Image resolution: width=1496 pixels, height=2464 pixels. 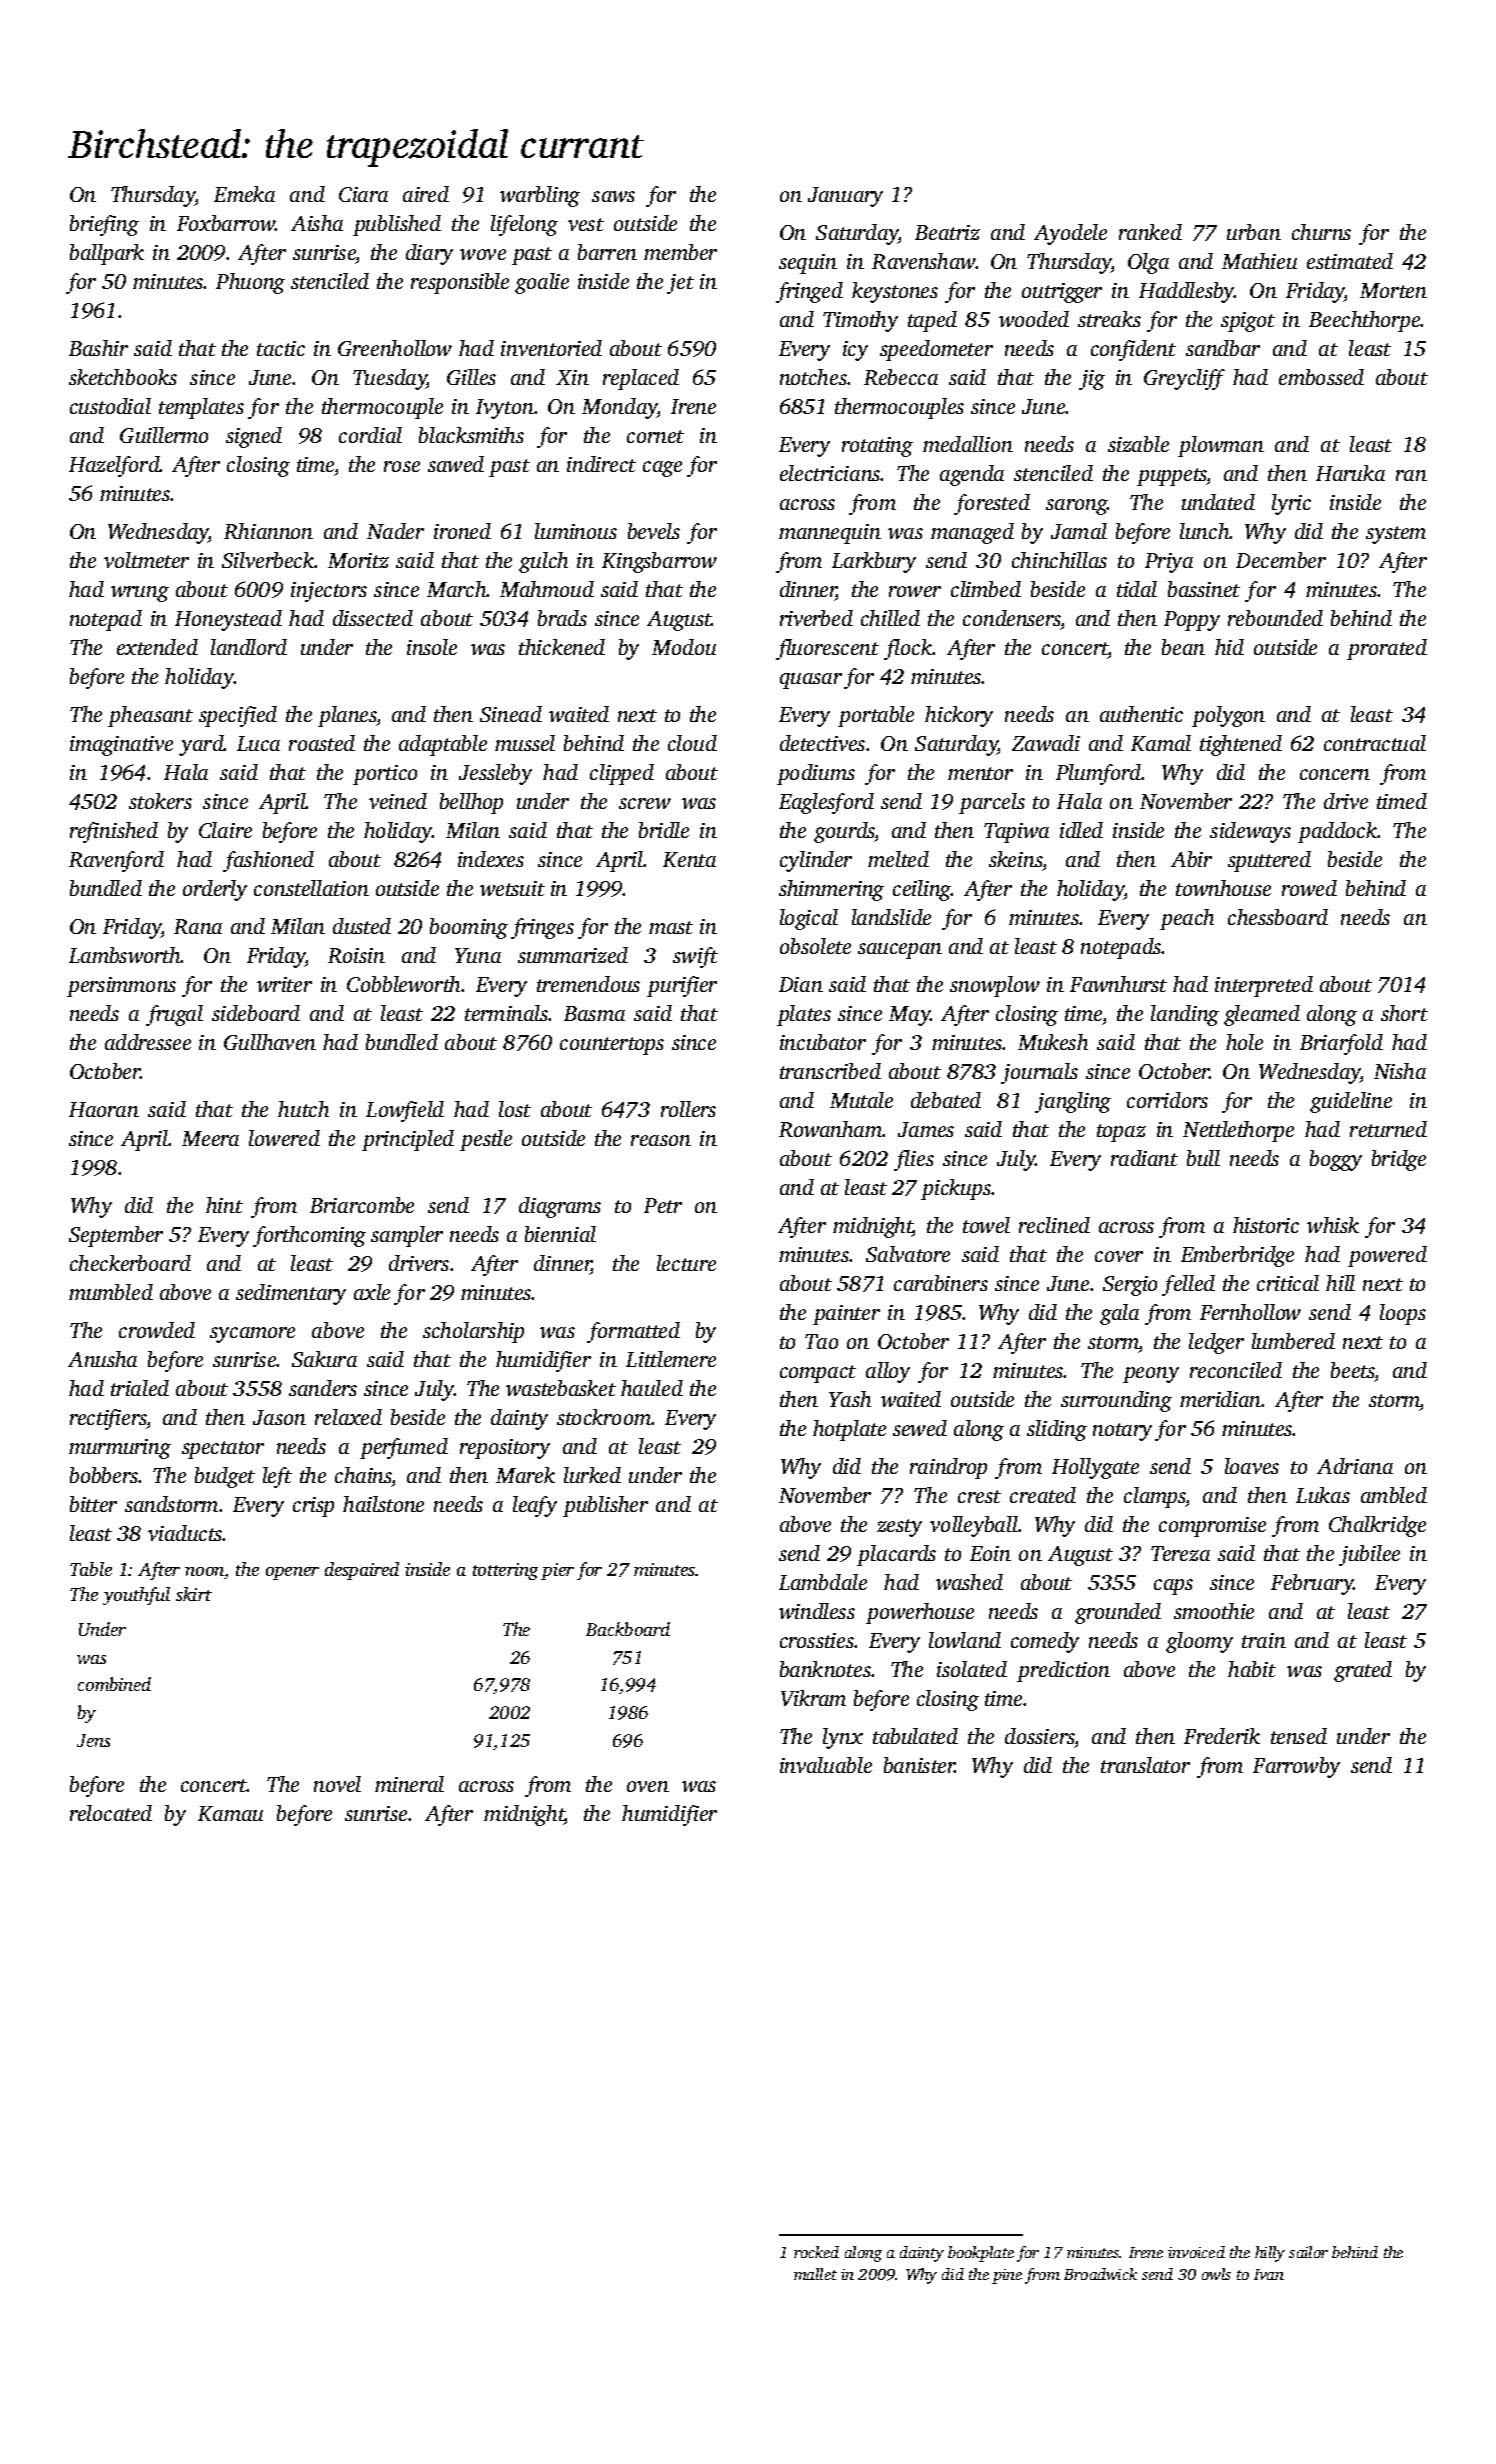 What do you see at coordinates (363, 194) in the screenshot?
I see `Ciara` at bounding box center [363, 194].
